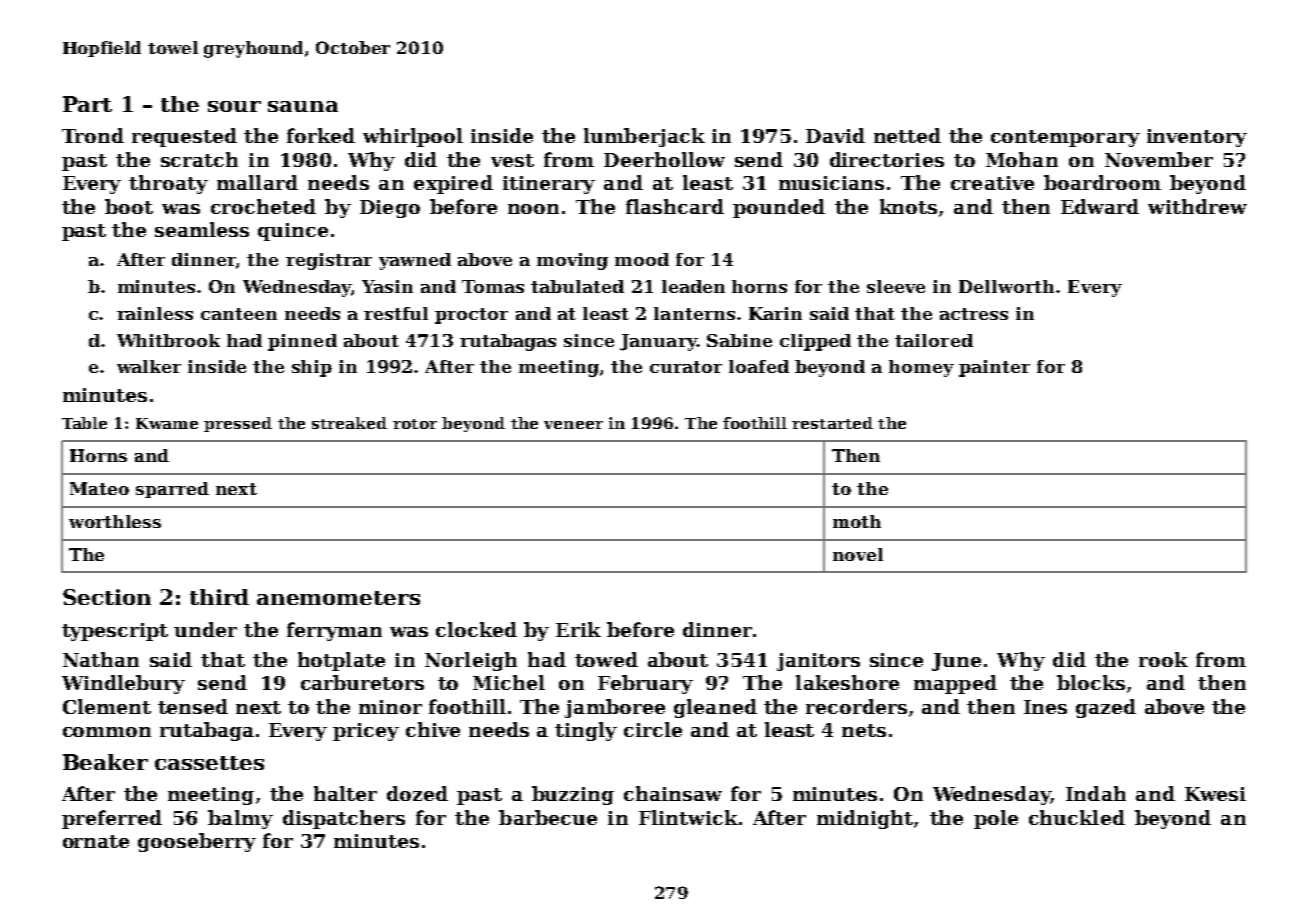  What do you see at coordinates (338, 598) in the page?
I see `anemometers` at bounding box center [338, 598].
